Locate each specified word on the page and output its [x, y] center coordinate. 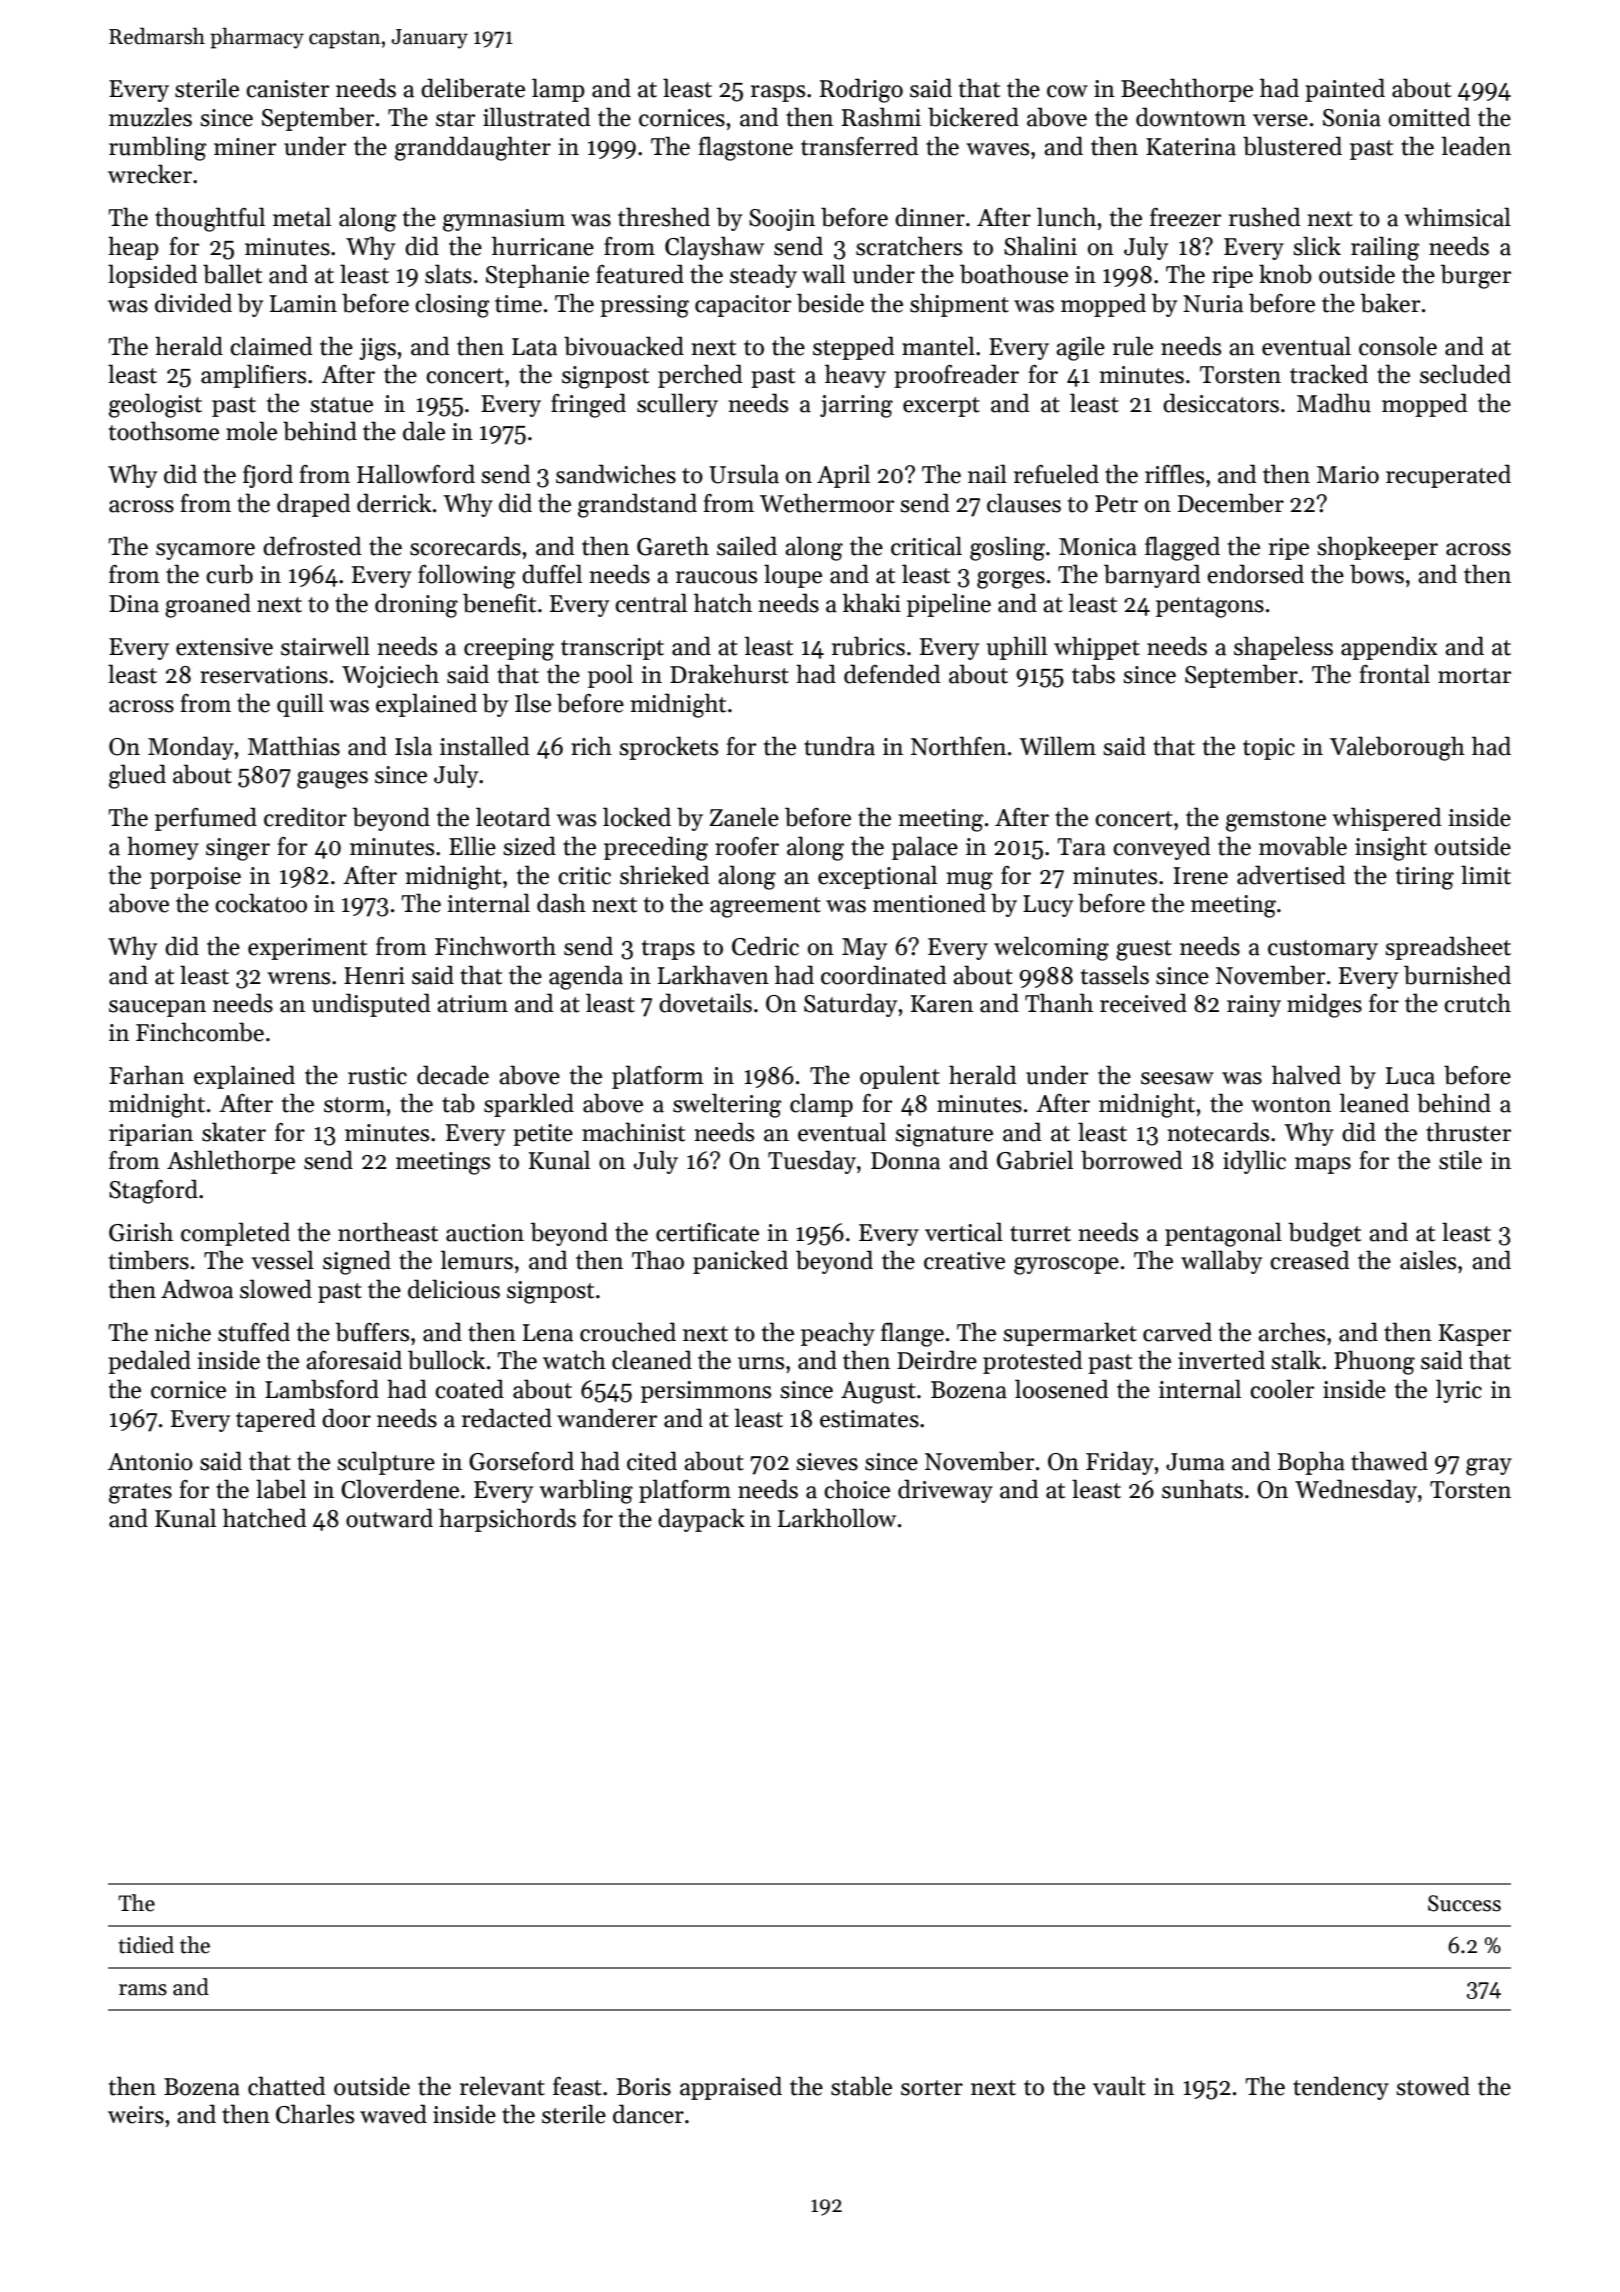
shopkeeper [1377, 548]
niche [183, 1332]
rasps [778, 93]
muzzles [150, 117]
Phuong [1374, 1362]
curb [229, 574]
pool [610, 676]
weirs [136, 2115]
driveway [945, 1491]
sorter [932, 2088]
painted [1345, 90]
